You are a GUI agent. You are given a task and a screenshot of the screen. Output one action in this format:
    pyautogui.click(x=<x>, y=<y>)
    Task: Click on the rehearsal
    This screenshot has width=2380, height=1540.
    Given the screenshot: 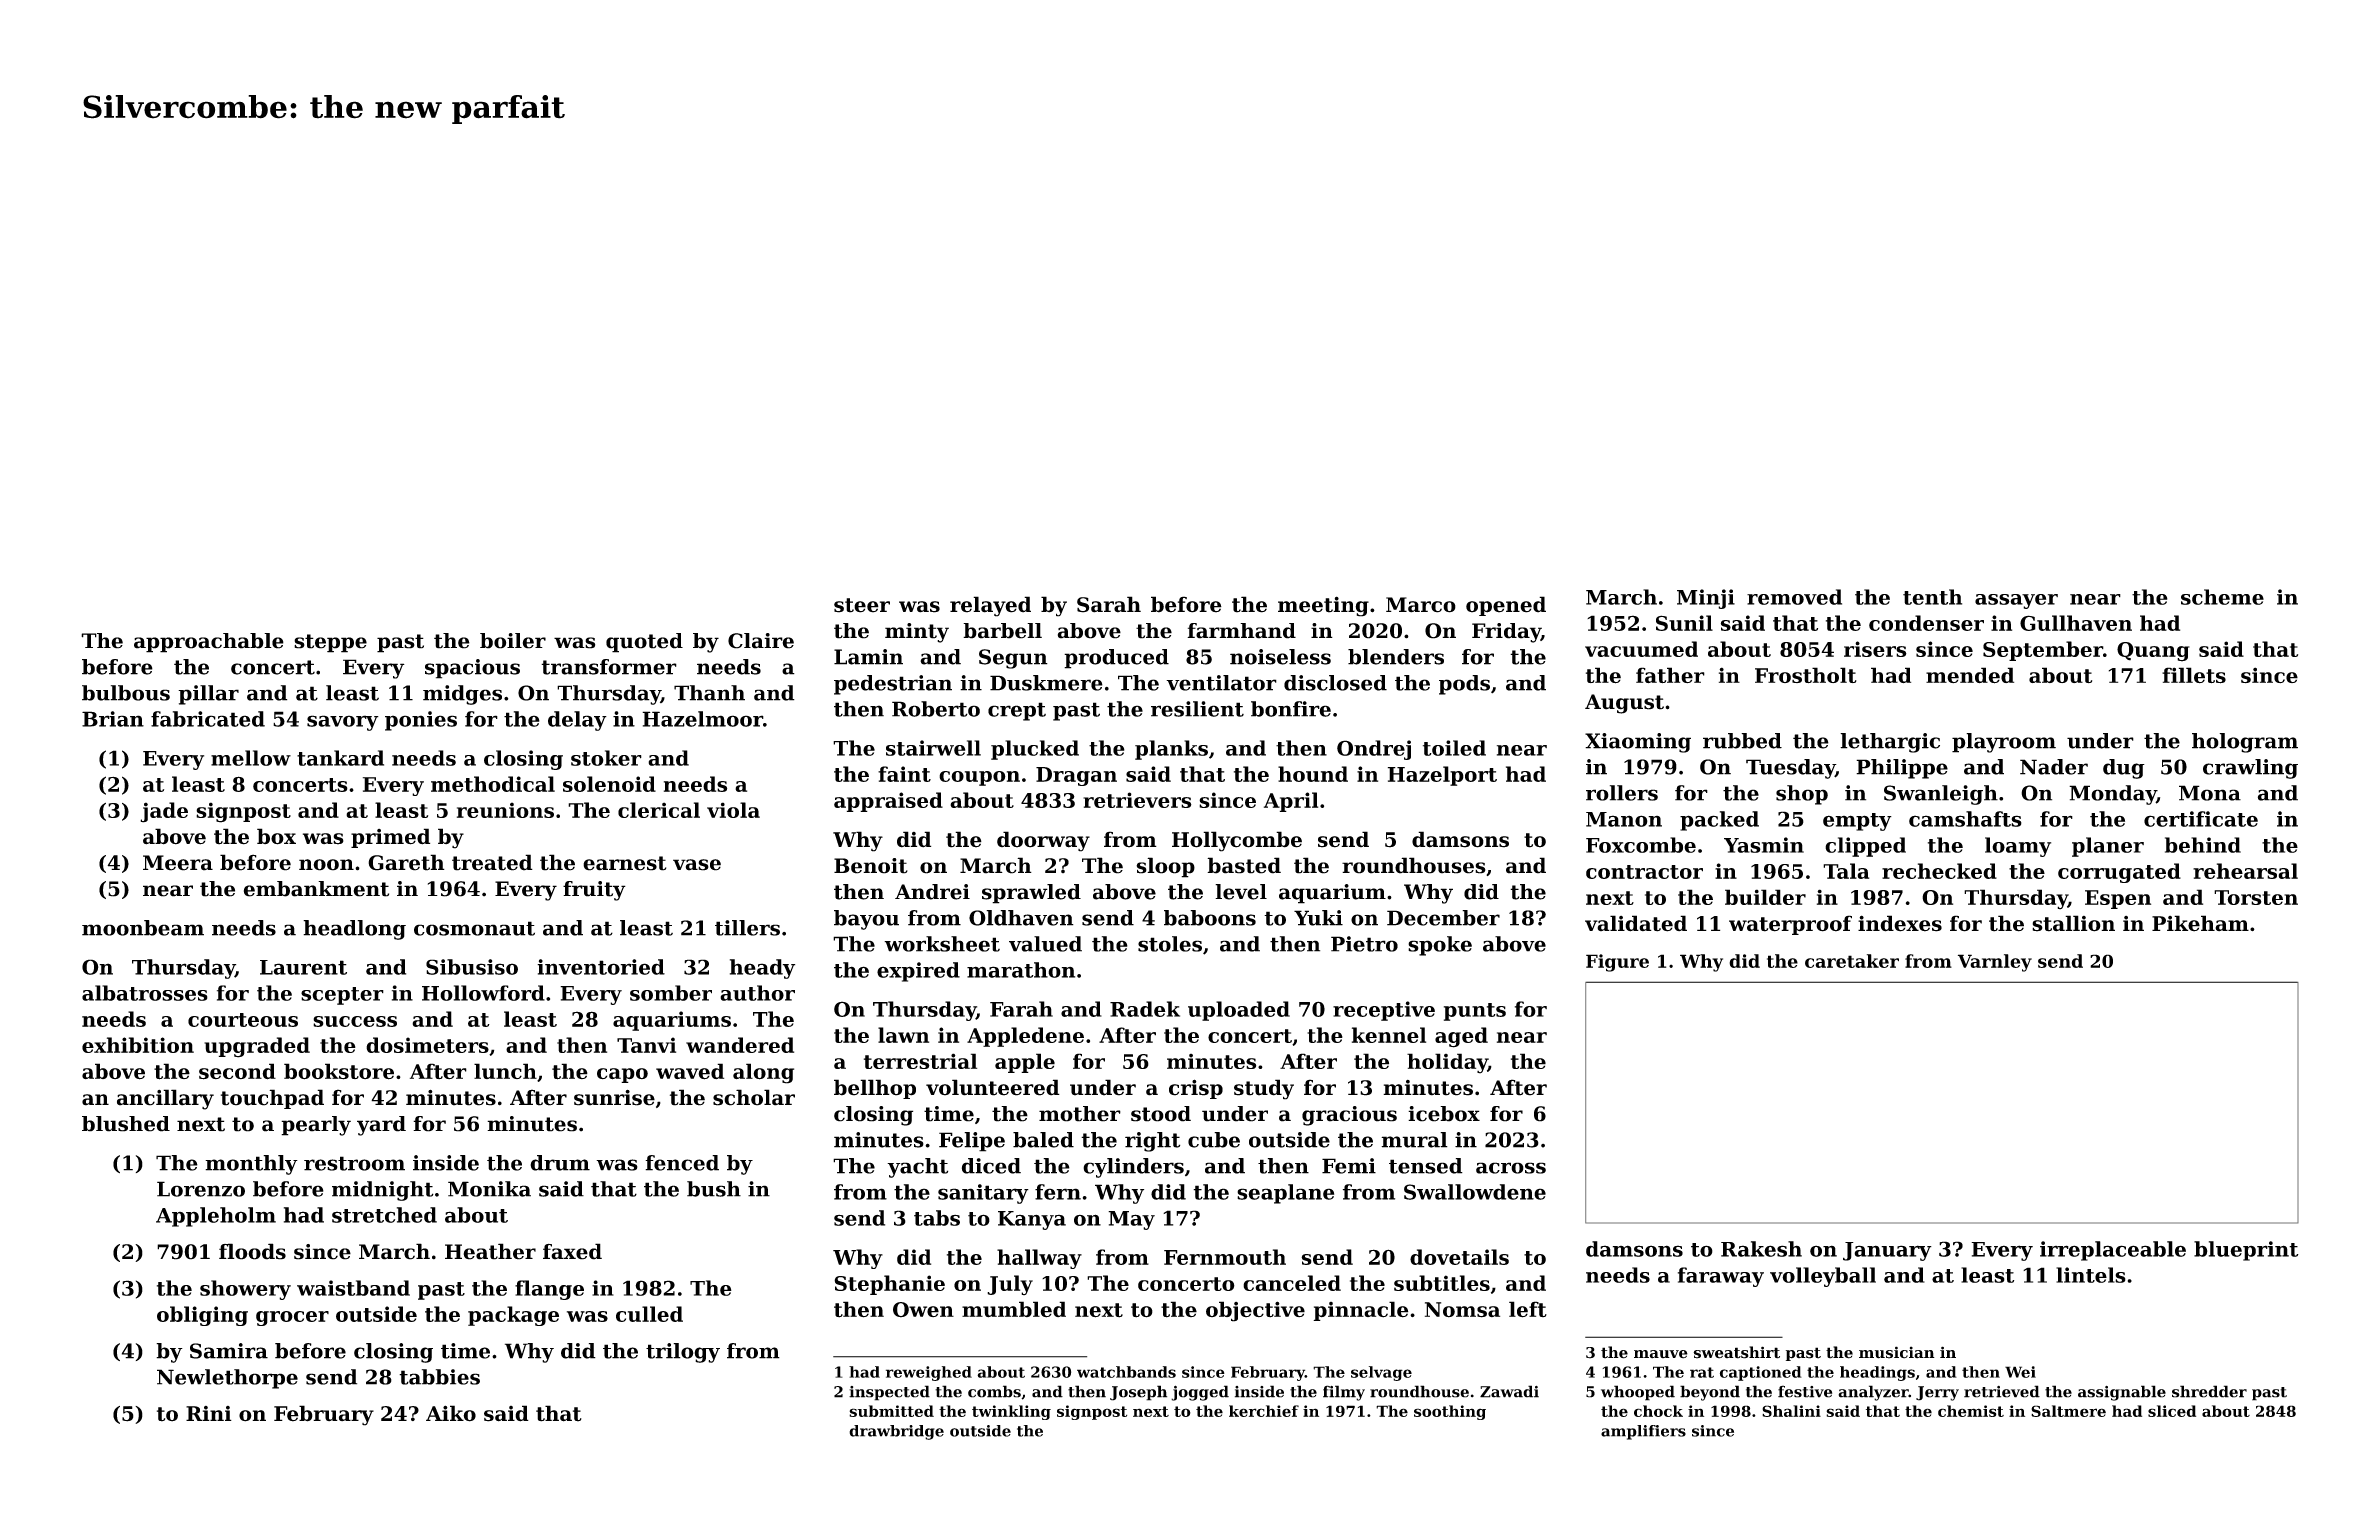 What is the action you would take?
    pyautogui.click(x=2245, y=871)
